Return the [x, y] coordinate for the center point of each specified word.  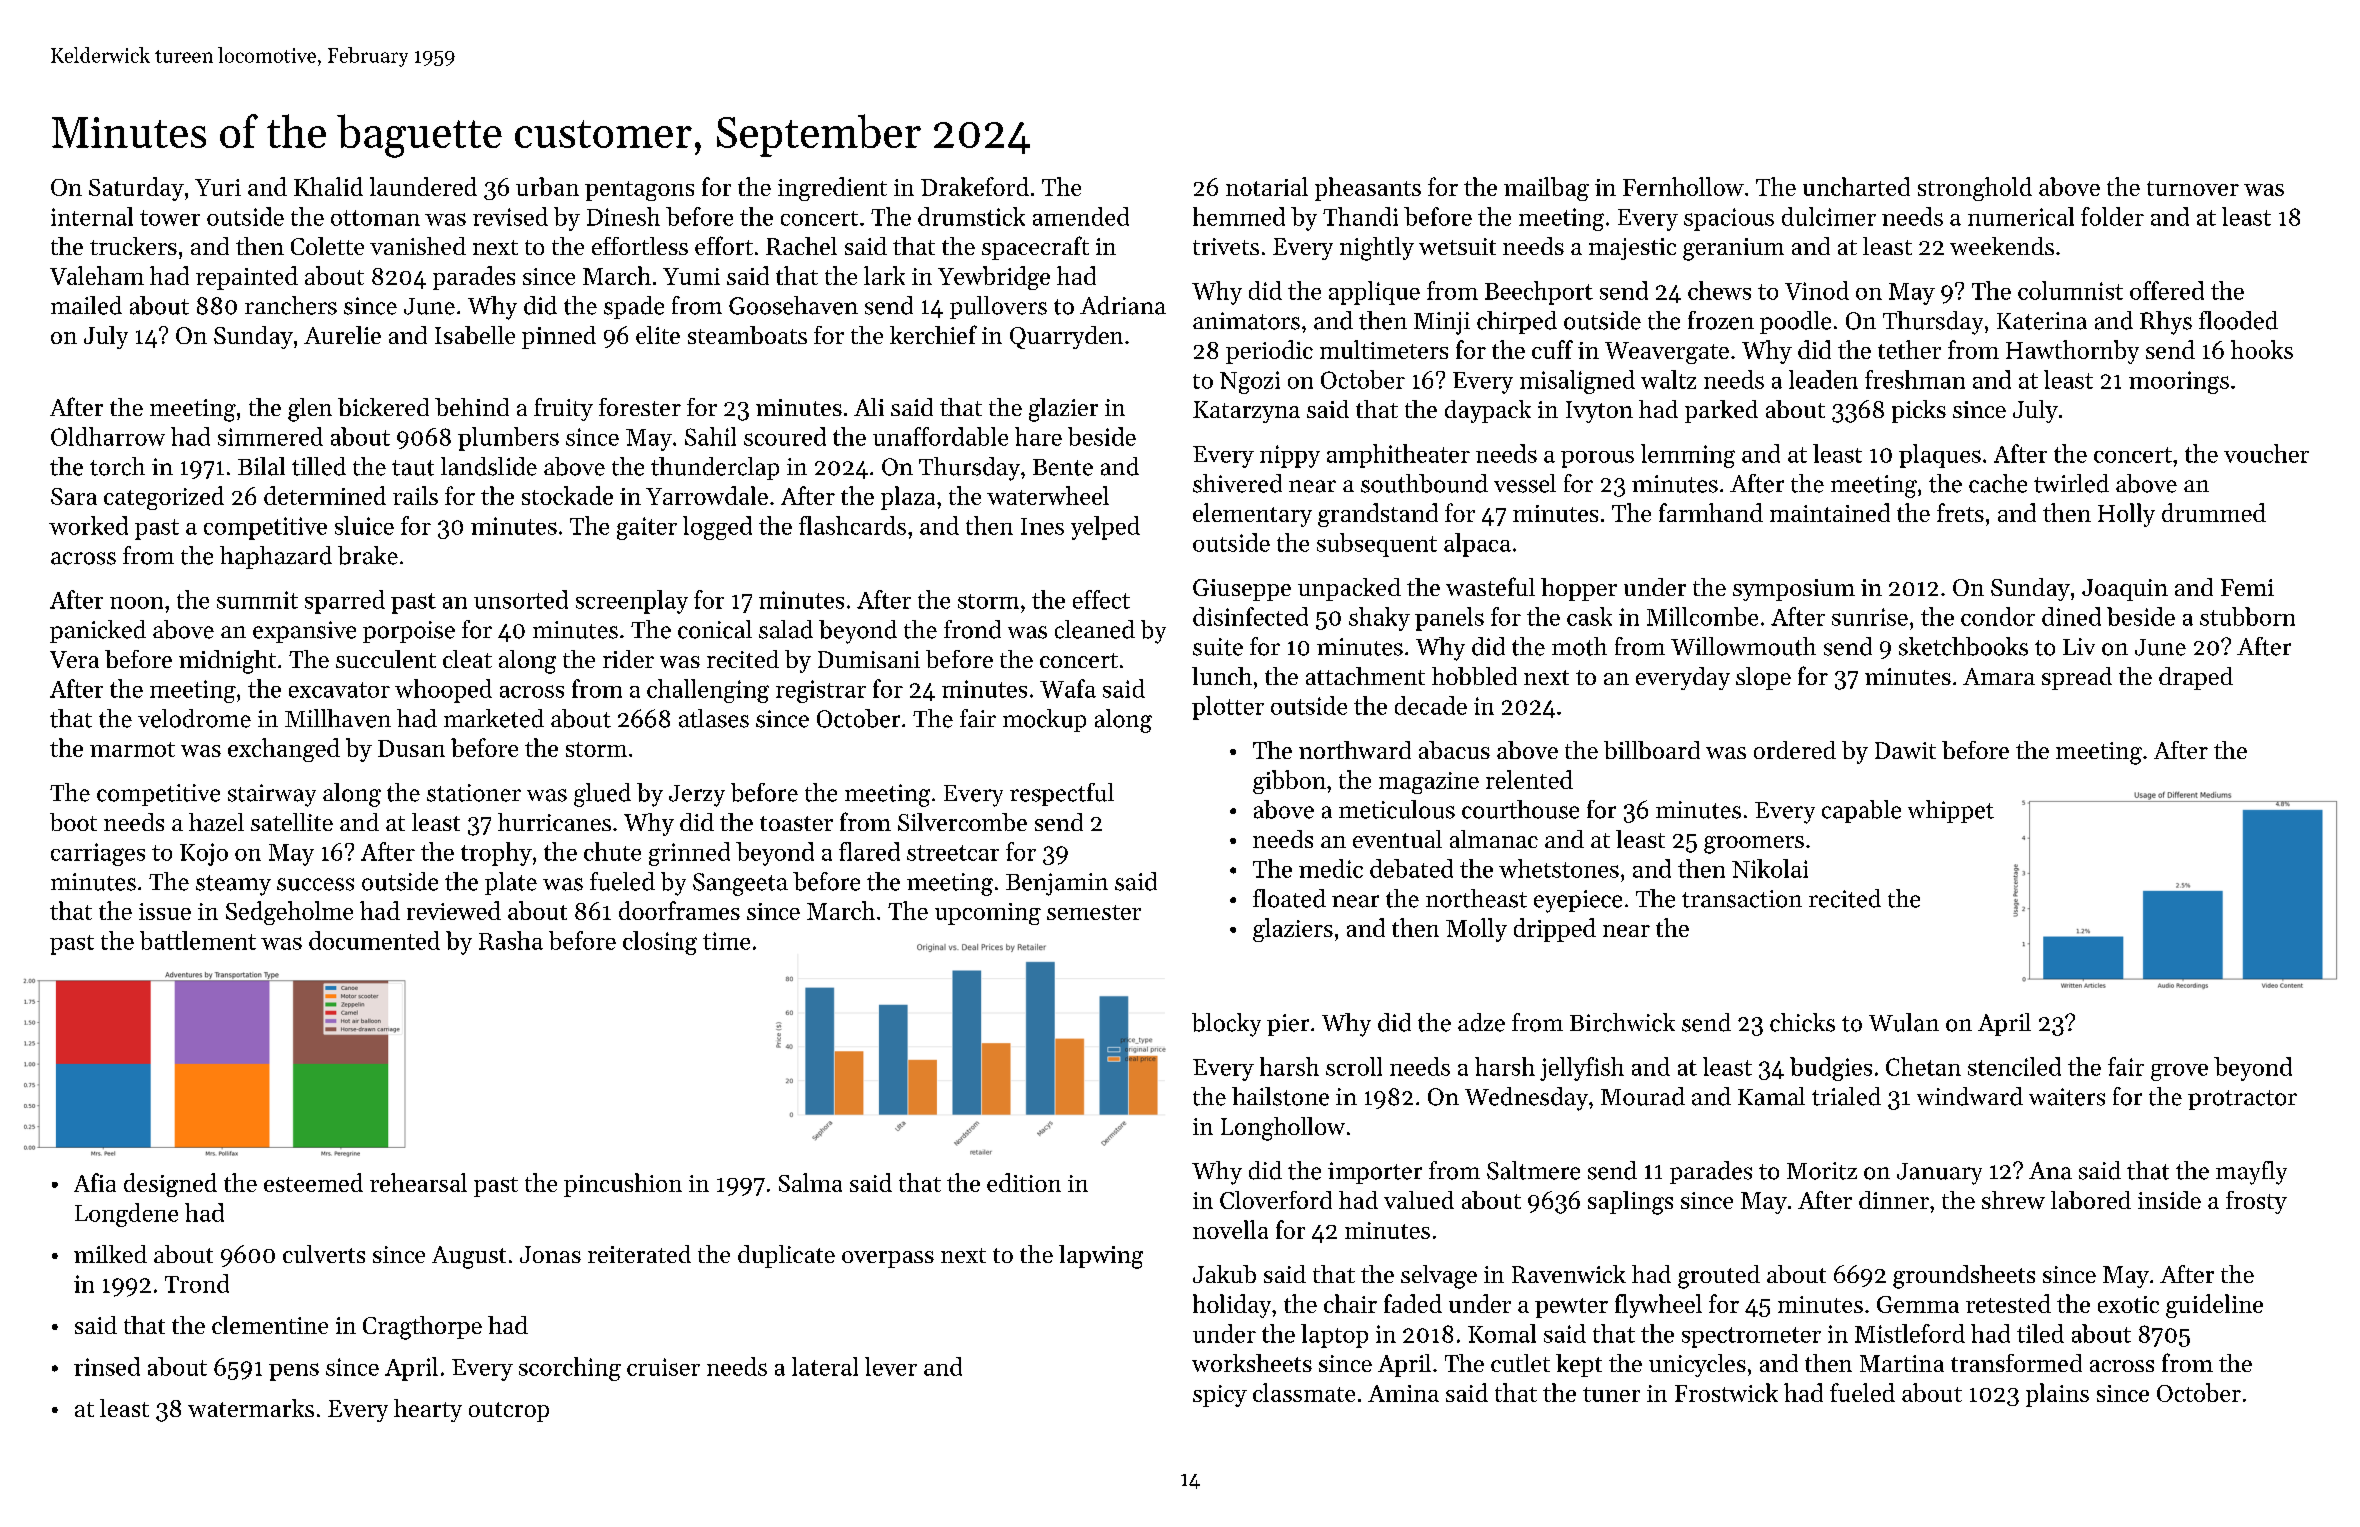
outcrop [509, 1412]
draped [2196, 678]
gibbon [1289, 782]
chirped [1517, 322]
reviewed [454, 910]
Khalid [328, 186]
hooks [2262, 349]
